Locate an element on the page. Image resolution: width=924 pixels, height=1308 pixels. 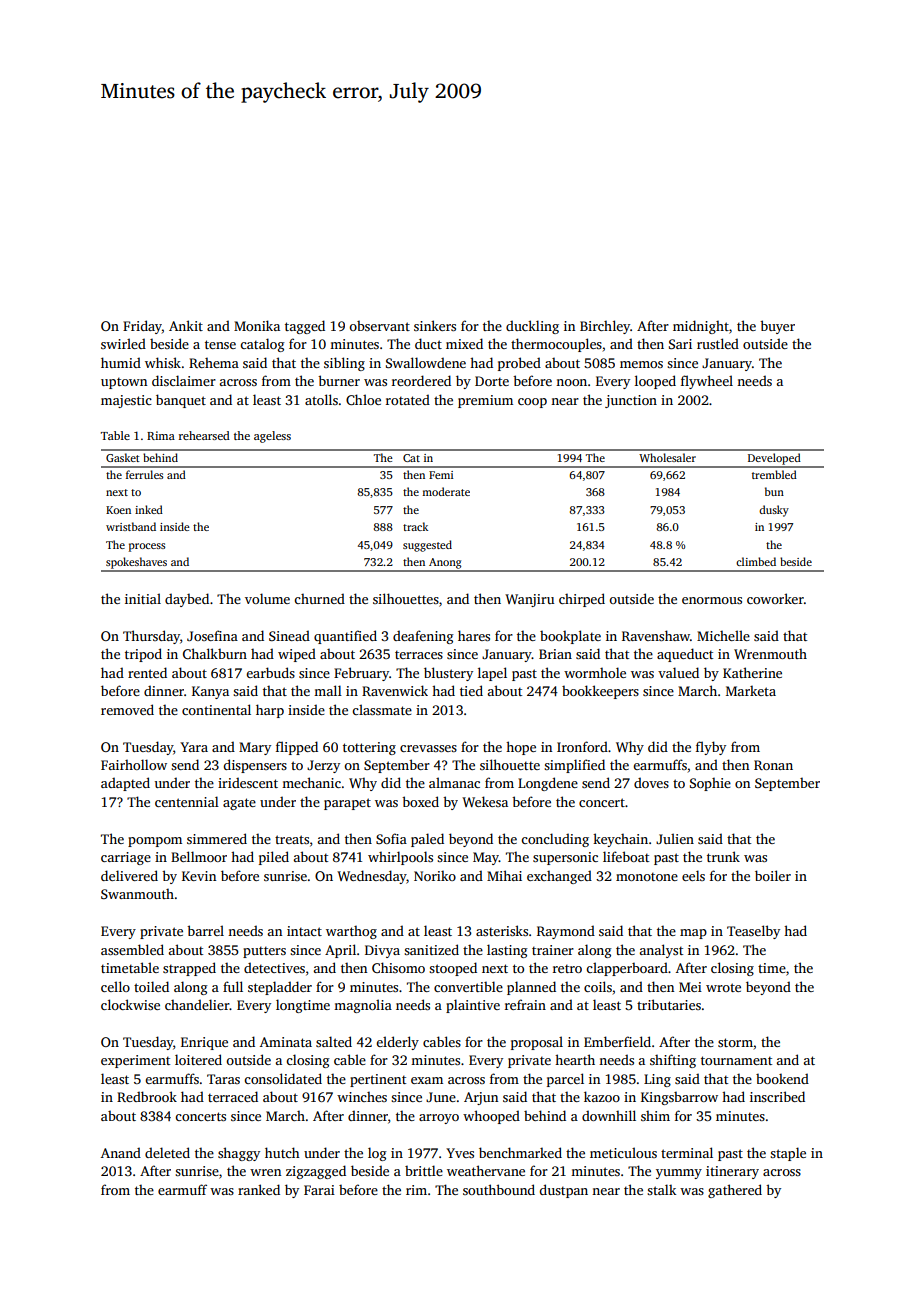
boiler is located at coordinates (773, 875).
